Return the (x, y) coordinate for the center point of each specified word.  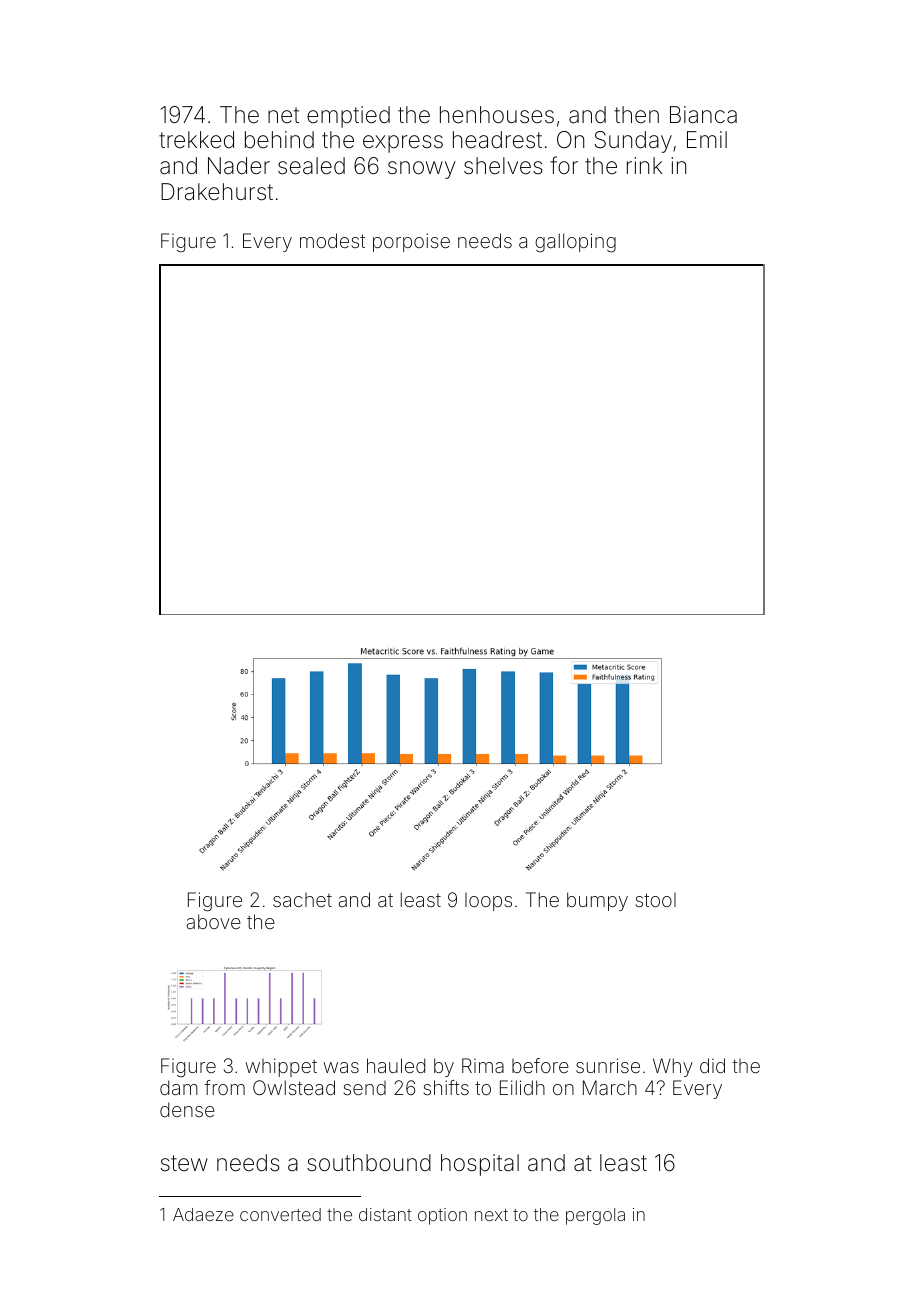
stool (655, 900)
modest (332, 240)
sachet (302, 900)
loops (488, 902)
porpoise (411, 242)
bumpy (597, 901)
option (442, 1216)
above (214, 921)
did (712, 1065)
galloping (575, 243)
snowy (422, 170)
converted (280, 1214)
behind (279, 140)
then (636, 114)
